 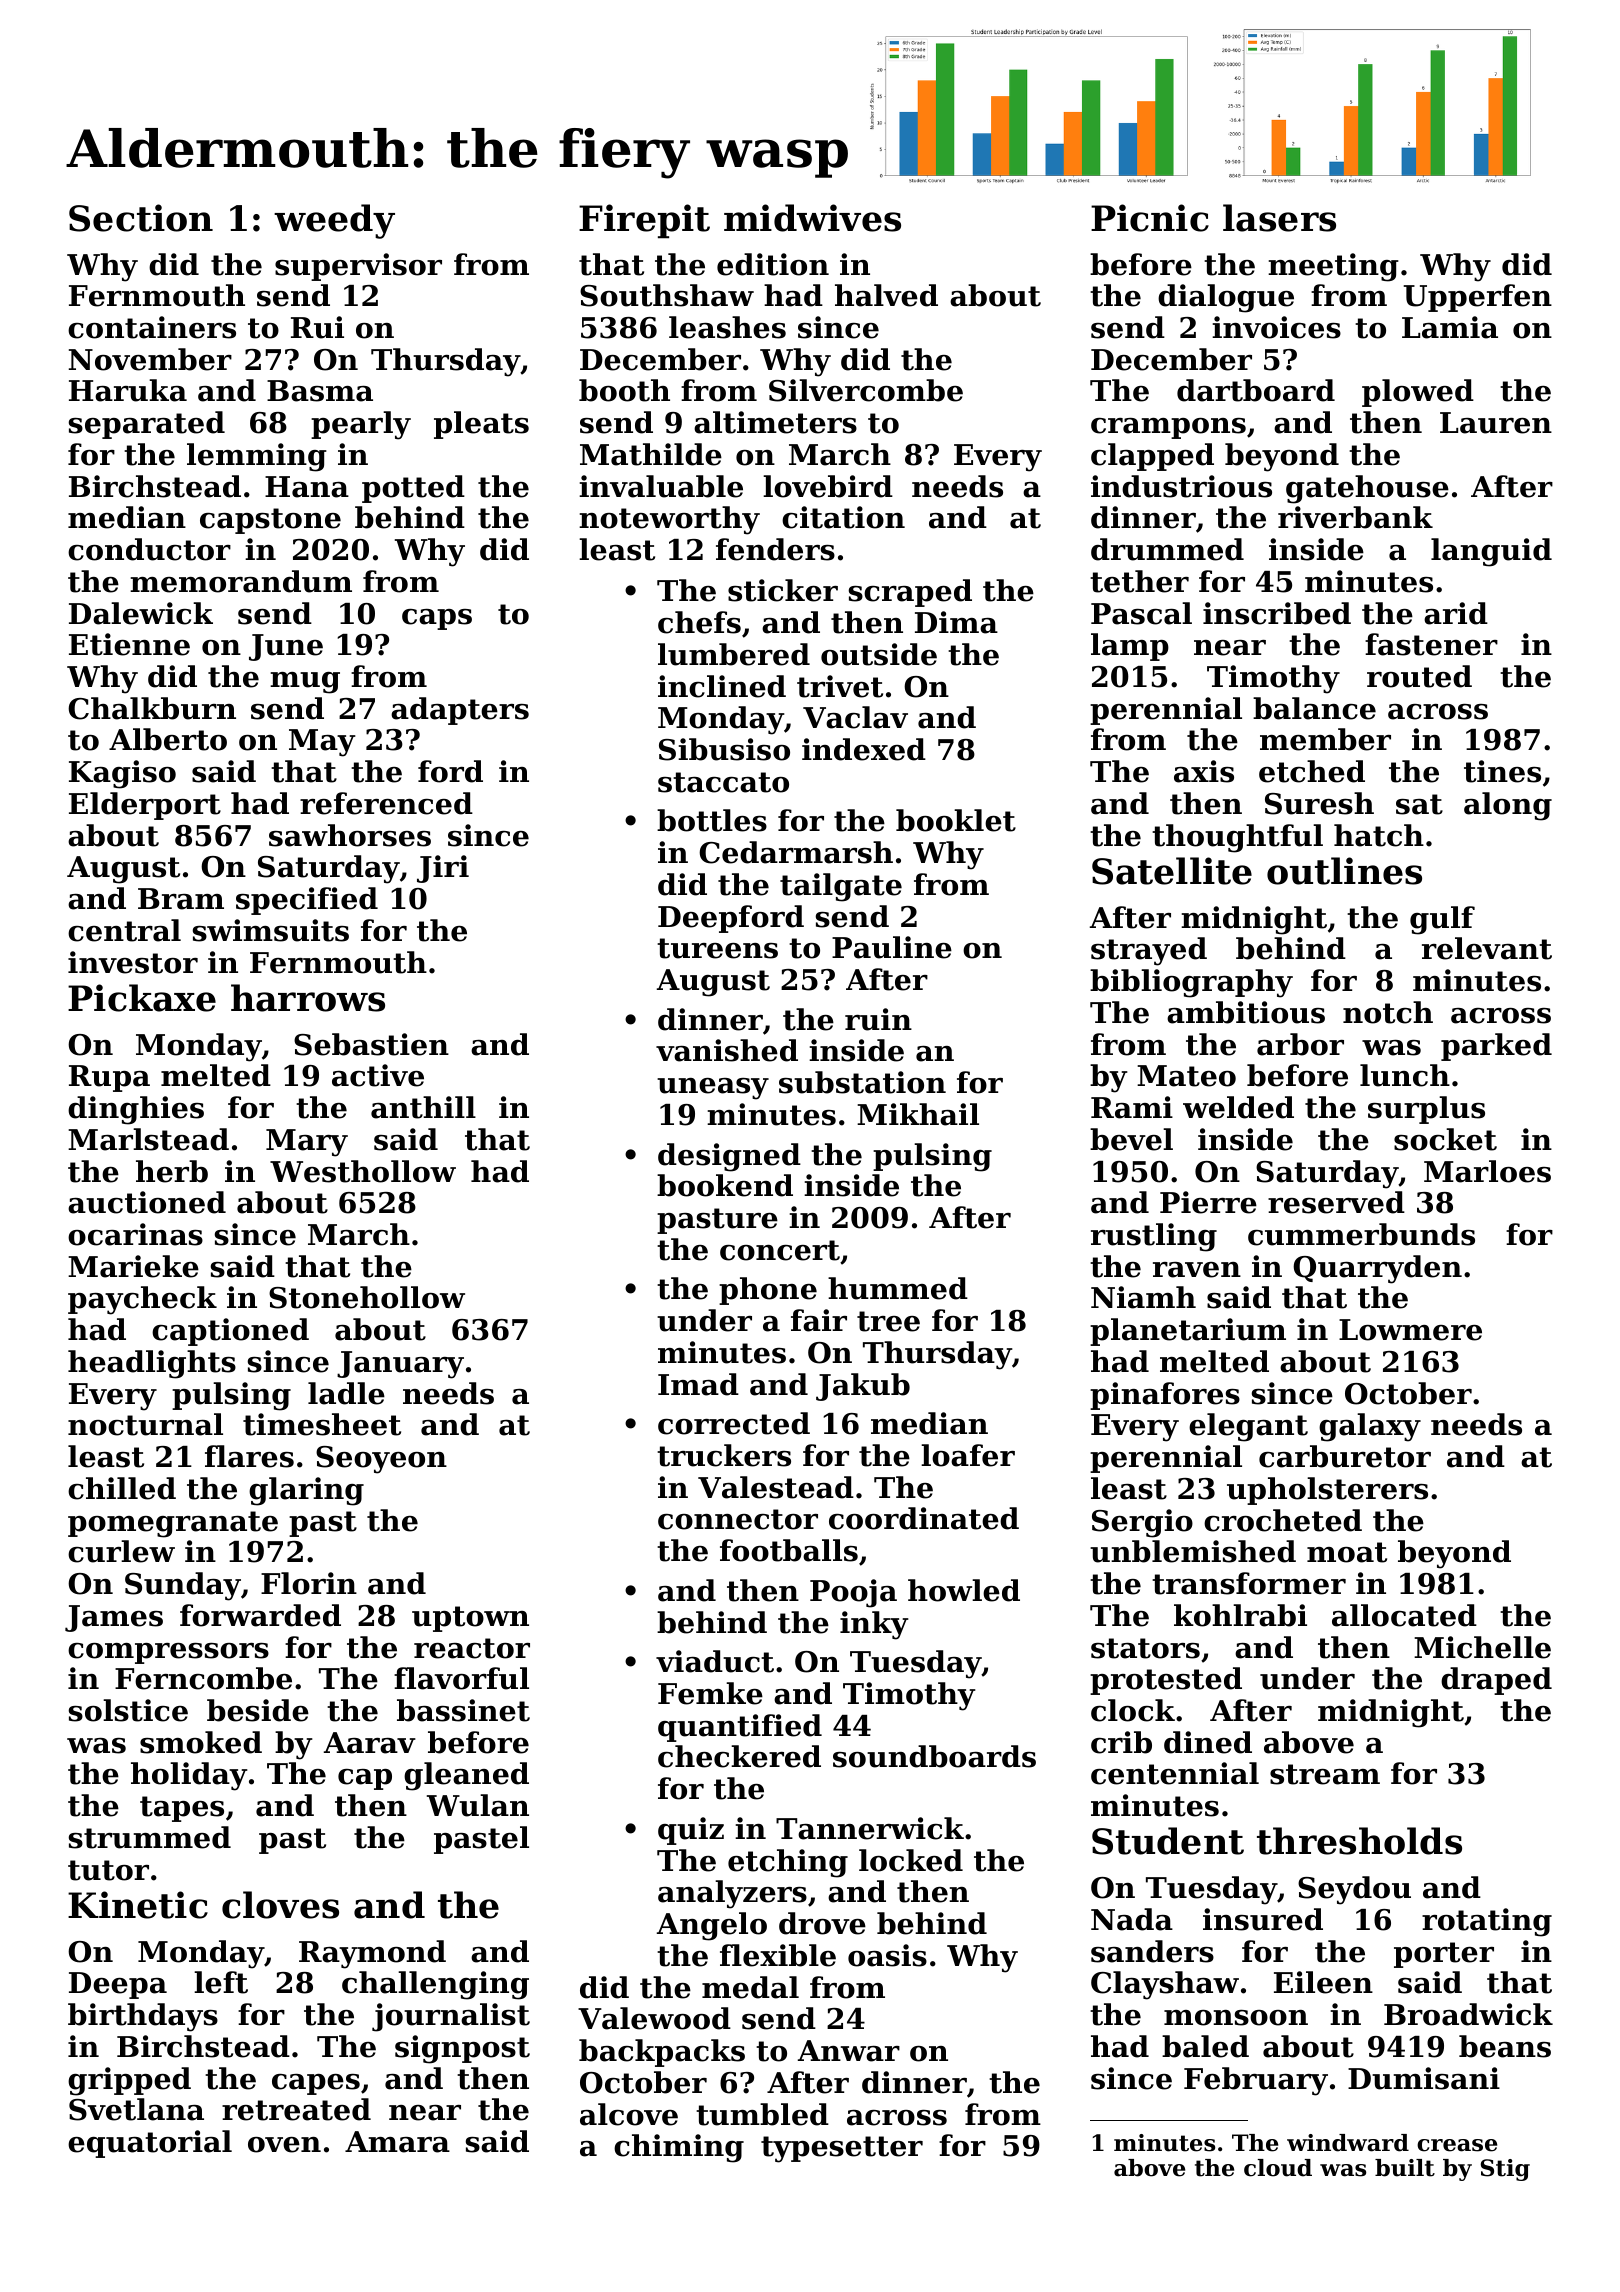 I want to click on booklet, so click(x=956, y=820).
